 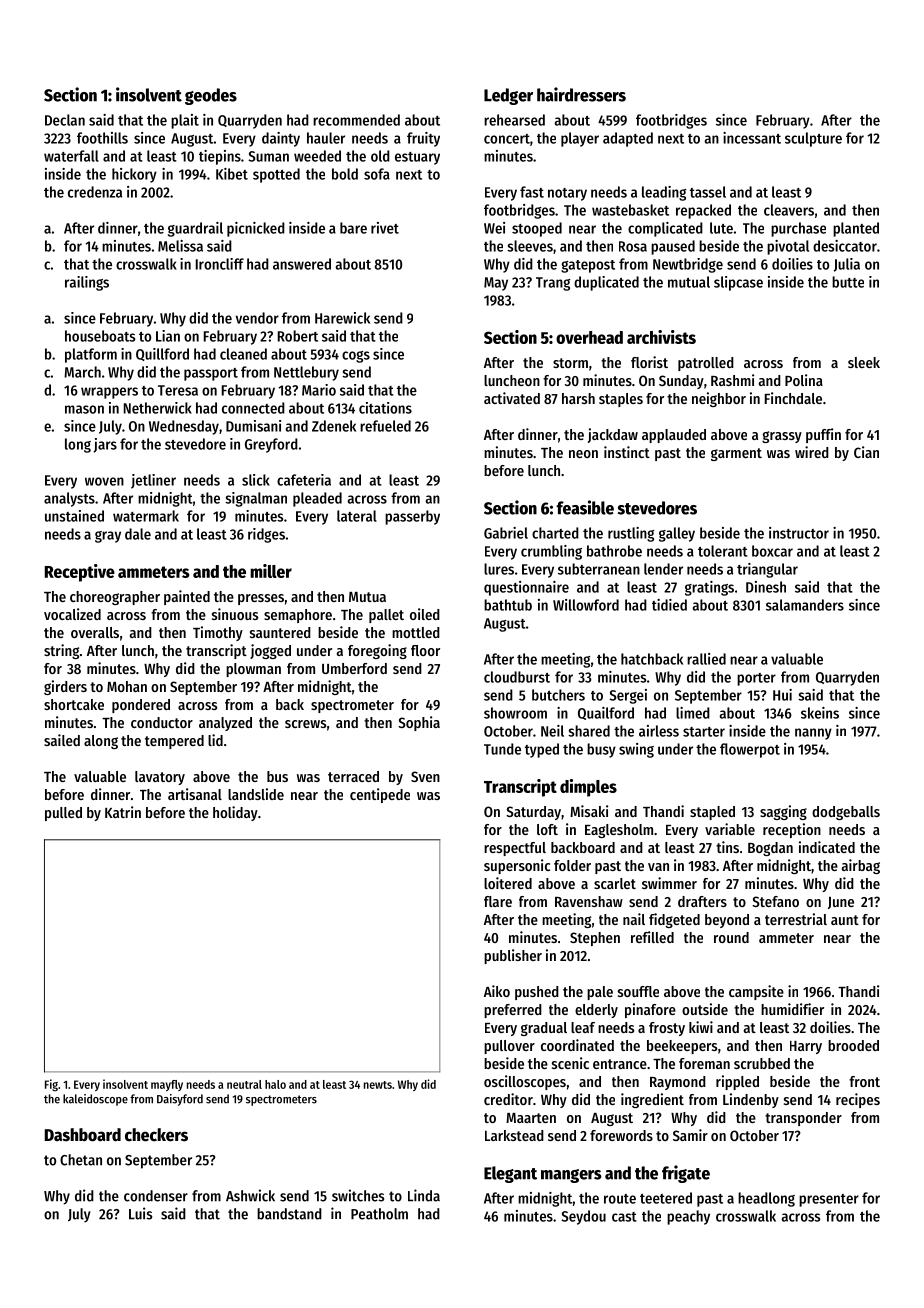 What do you see at coordinates (533, 813) in the document?
I see `Saturday` at bounding box center [533, 813].
